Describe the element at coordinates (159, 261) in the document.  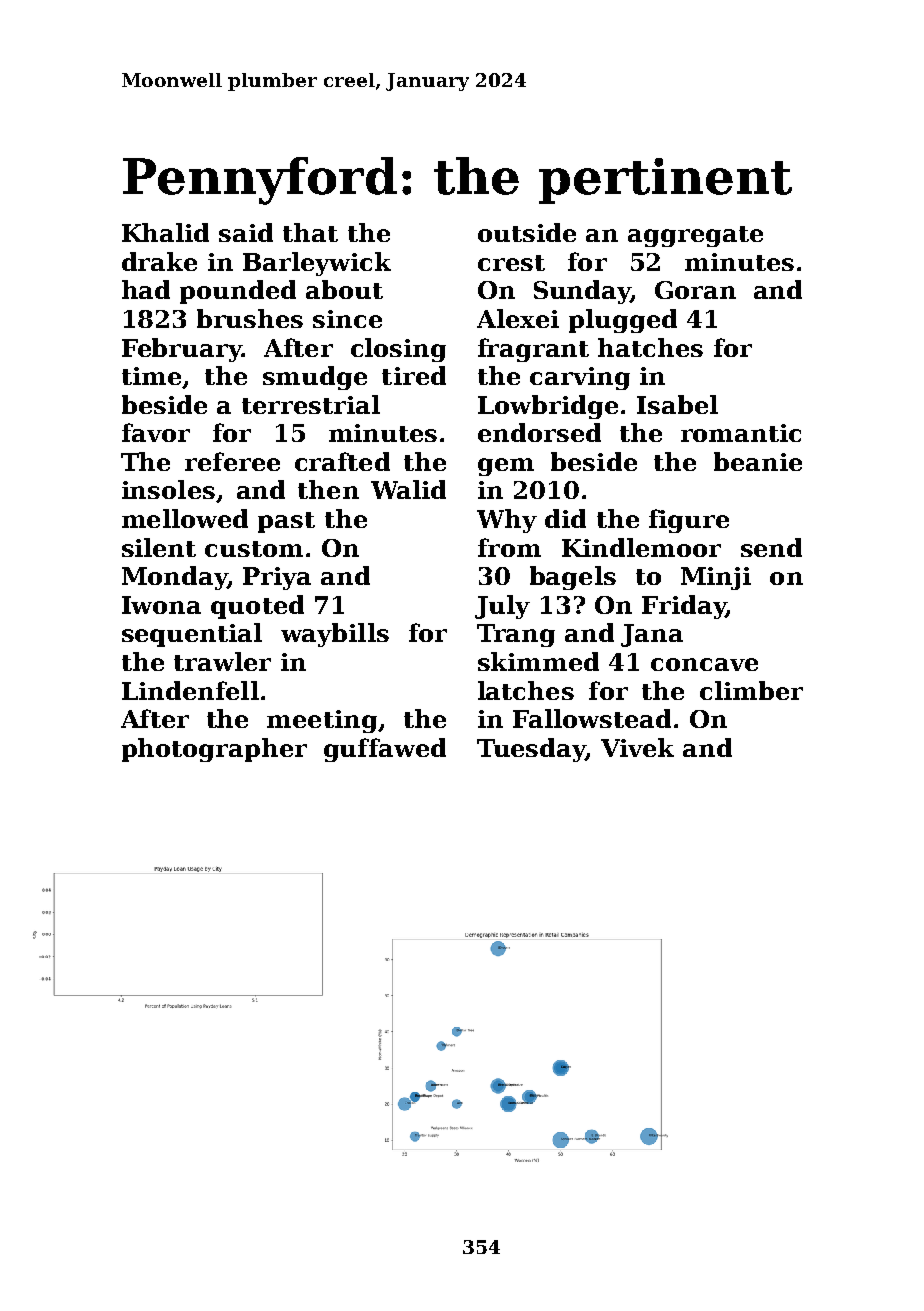
I see `drake` at that location.
